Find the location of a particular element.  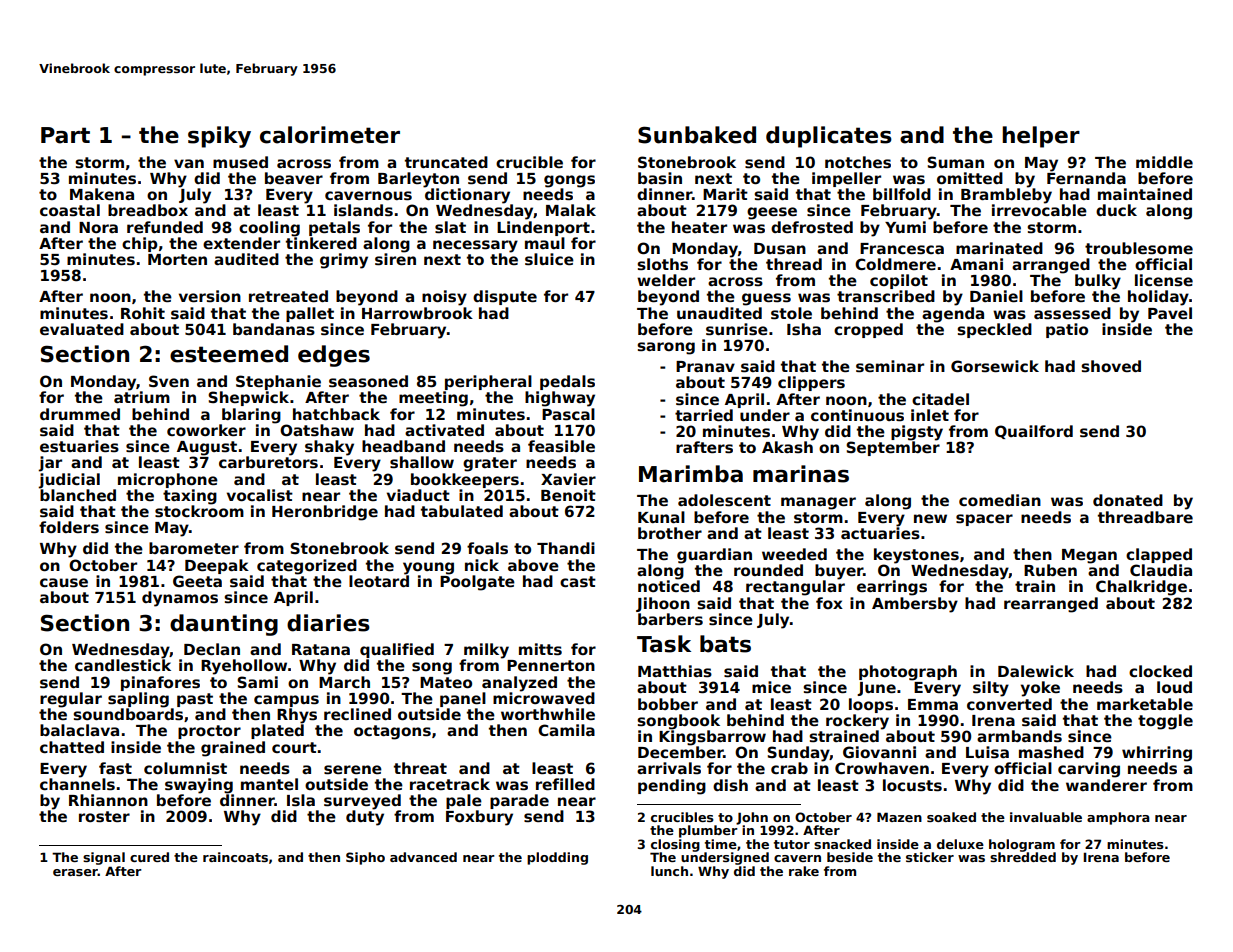

Jihoon is located at coordinates (663, 604).
